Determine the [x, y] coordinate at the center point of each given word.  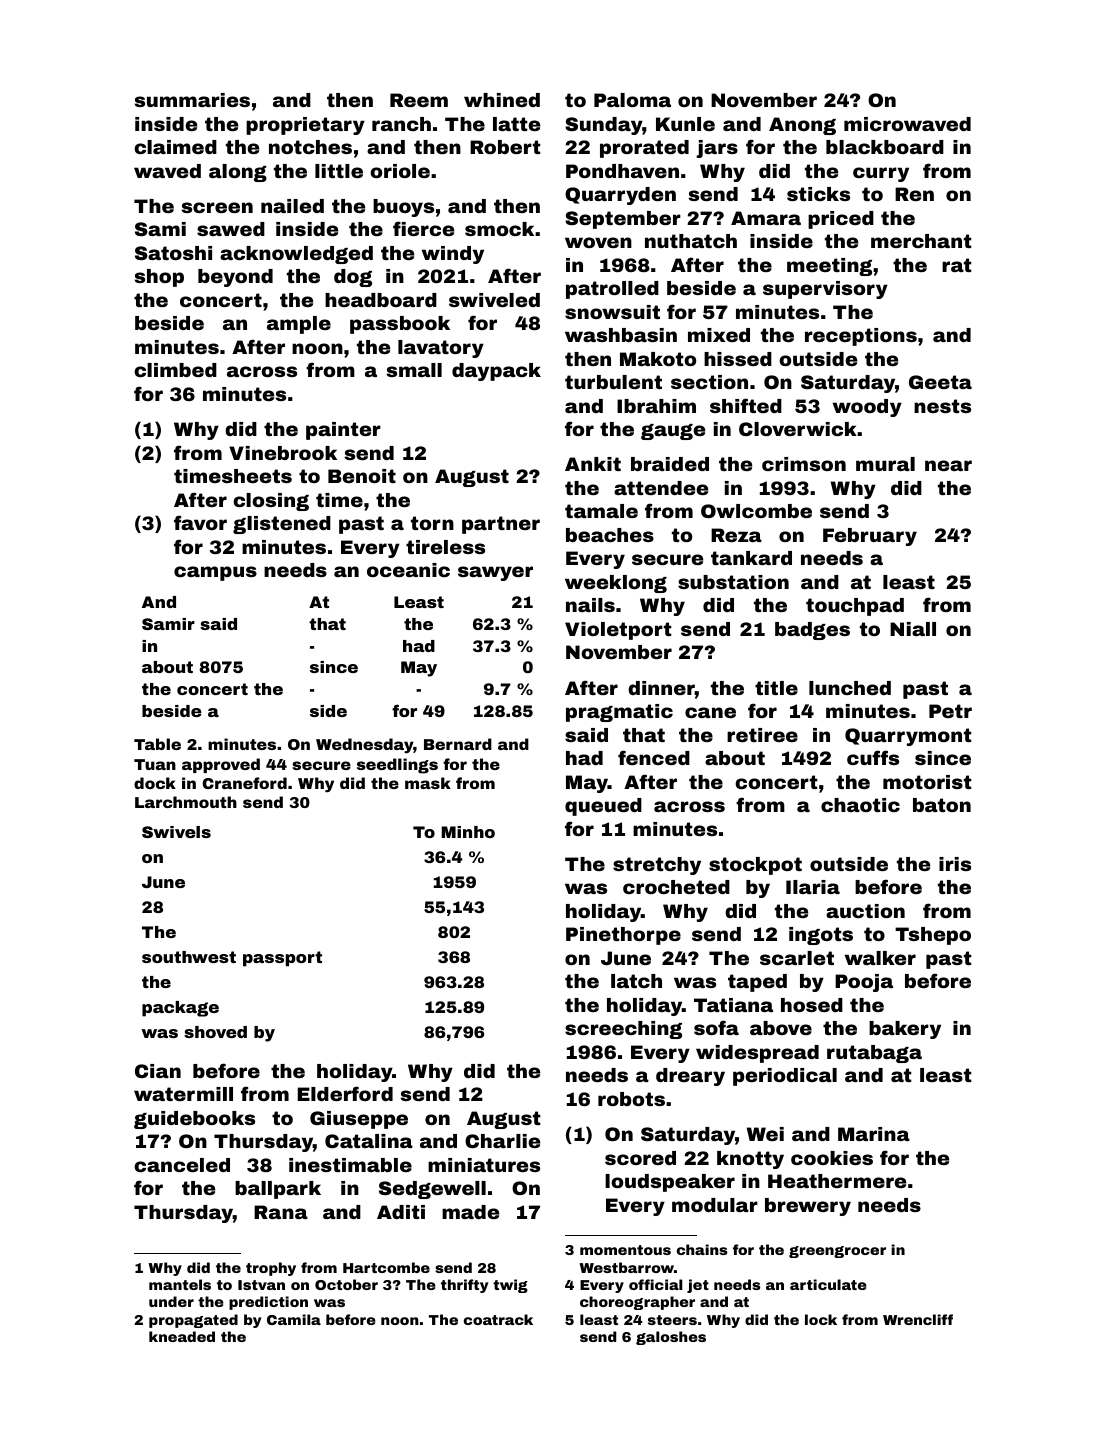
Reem [419, 100]
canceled [182, 1165]
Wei [765, 1134]
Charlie [502, 1141]
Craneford [244, 783]
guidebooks [194, 1120]
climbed [175, 370]
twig [510, 1286]
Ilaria [813, 887]
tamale [601, 511]
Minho [468, 832]
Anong [802, 126]
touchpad [855, 607]
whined [502, 100]
